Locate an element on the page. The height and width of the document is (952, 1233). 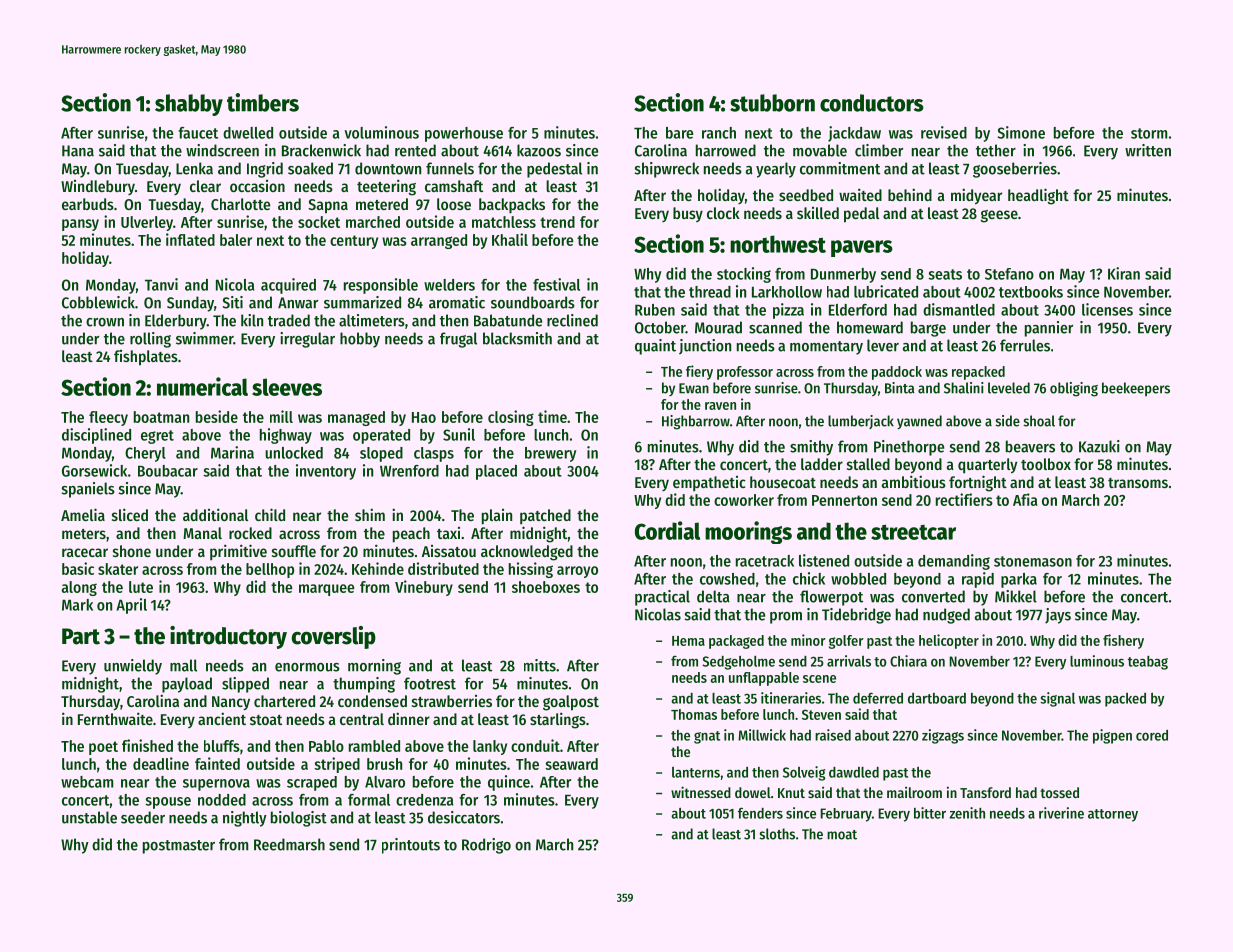
Rodrigo is located at coordinates (486, 846).
